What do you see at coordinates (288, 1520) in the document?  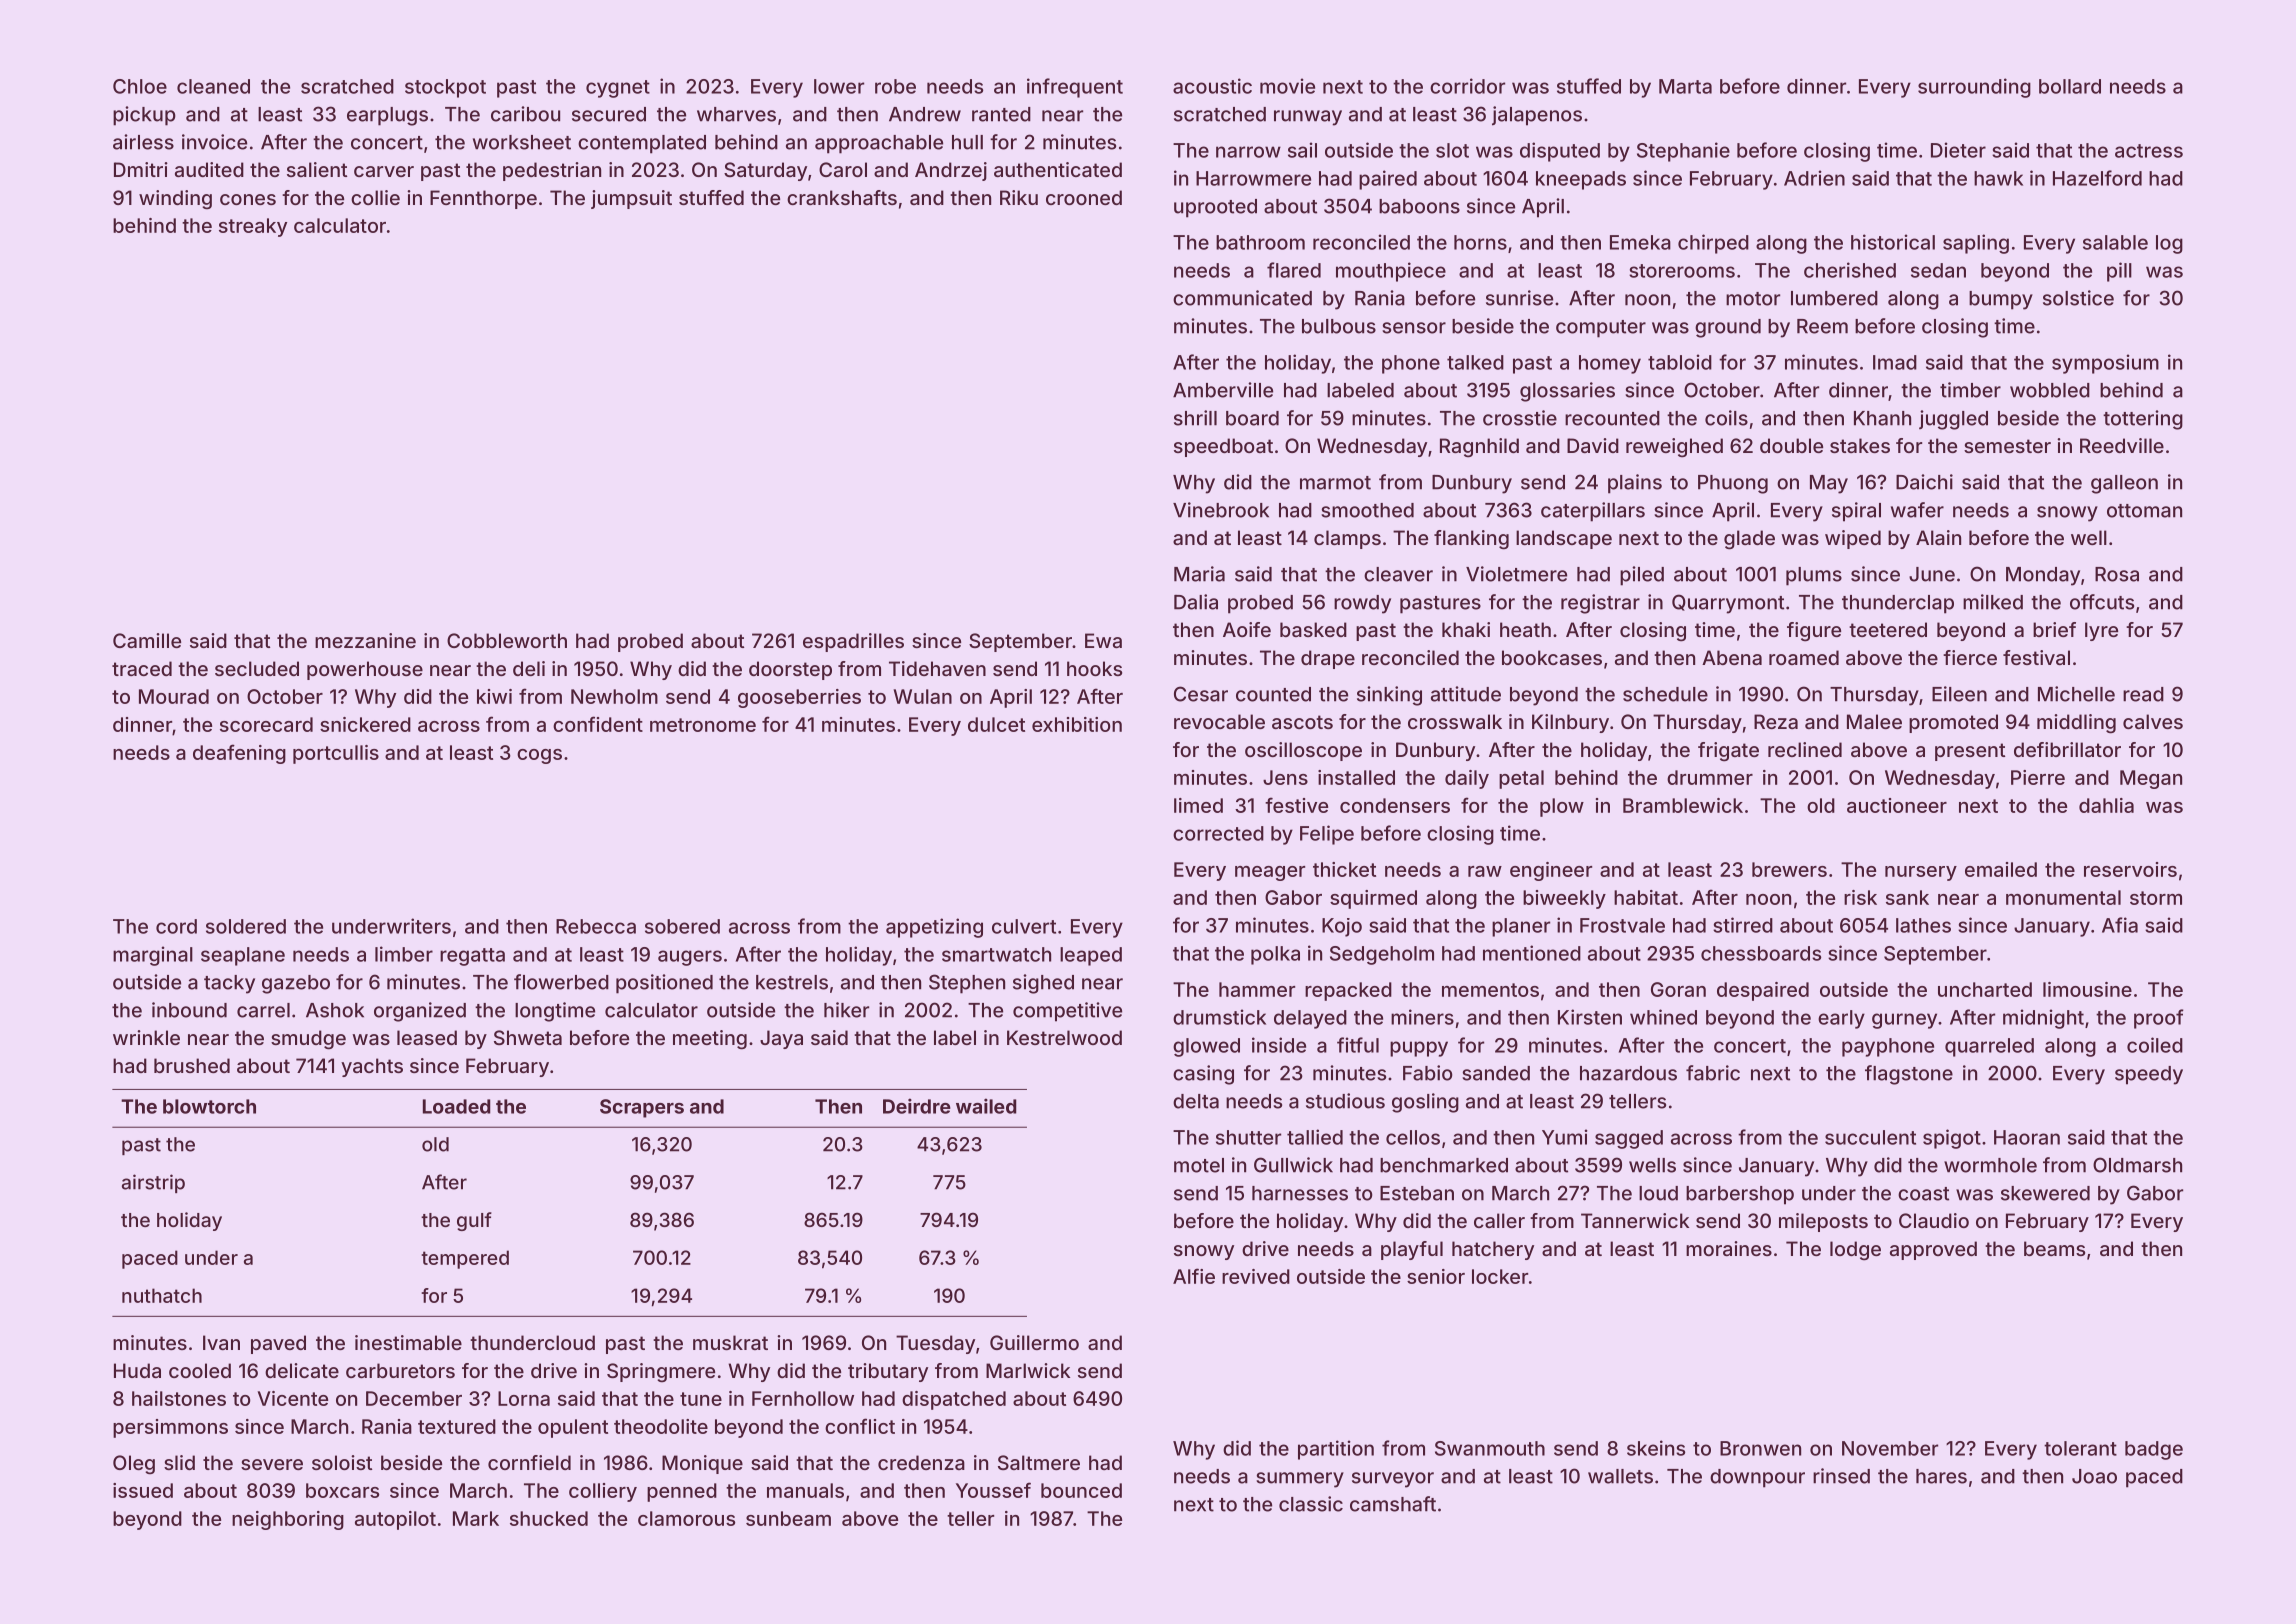 I see `neighboring` at bounding box center [288, 1520].
